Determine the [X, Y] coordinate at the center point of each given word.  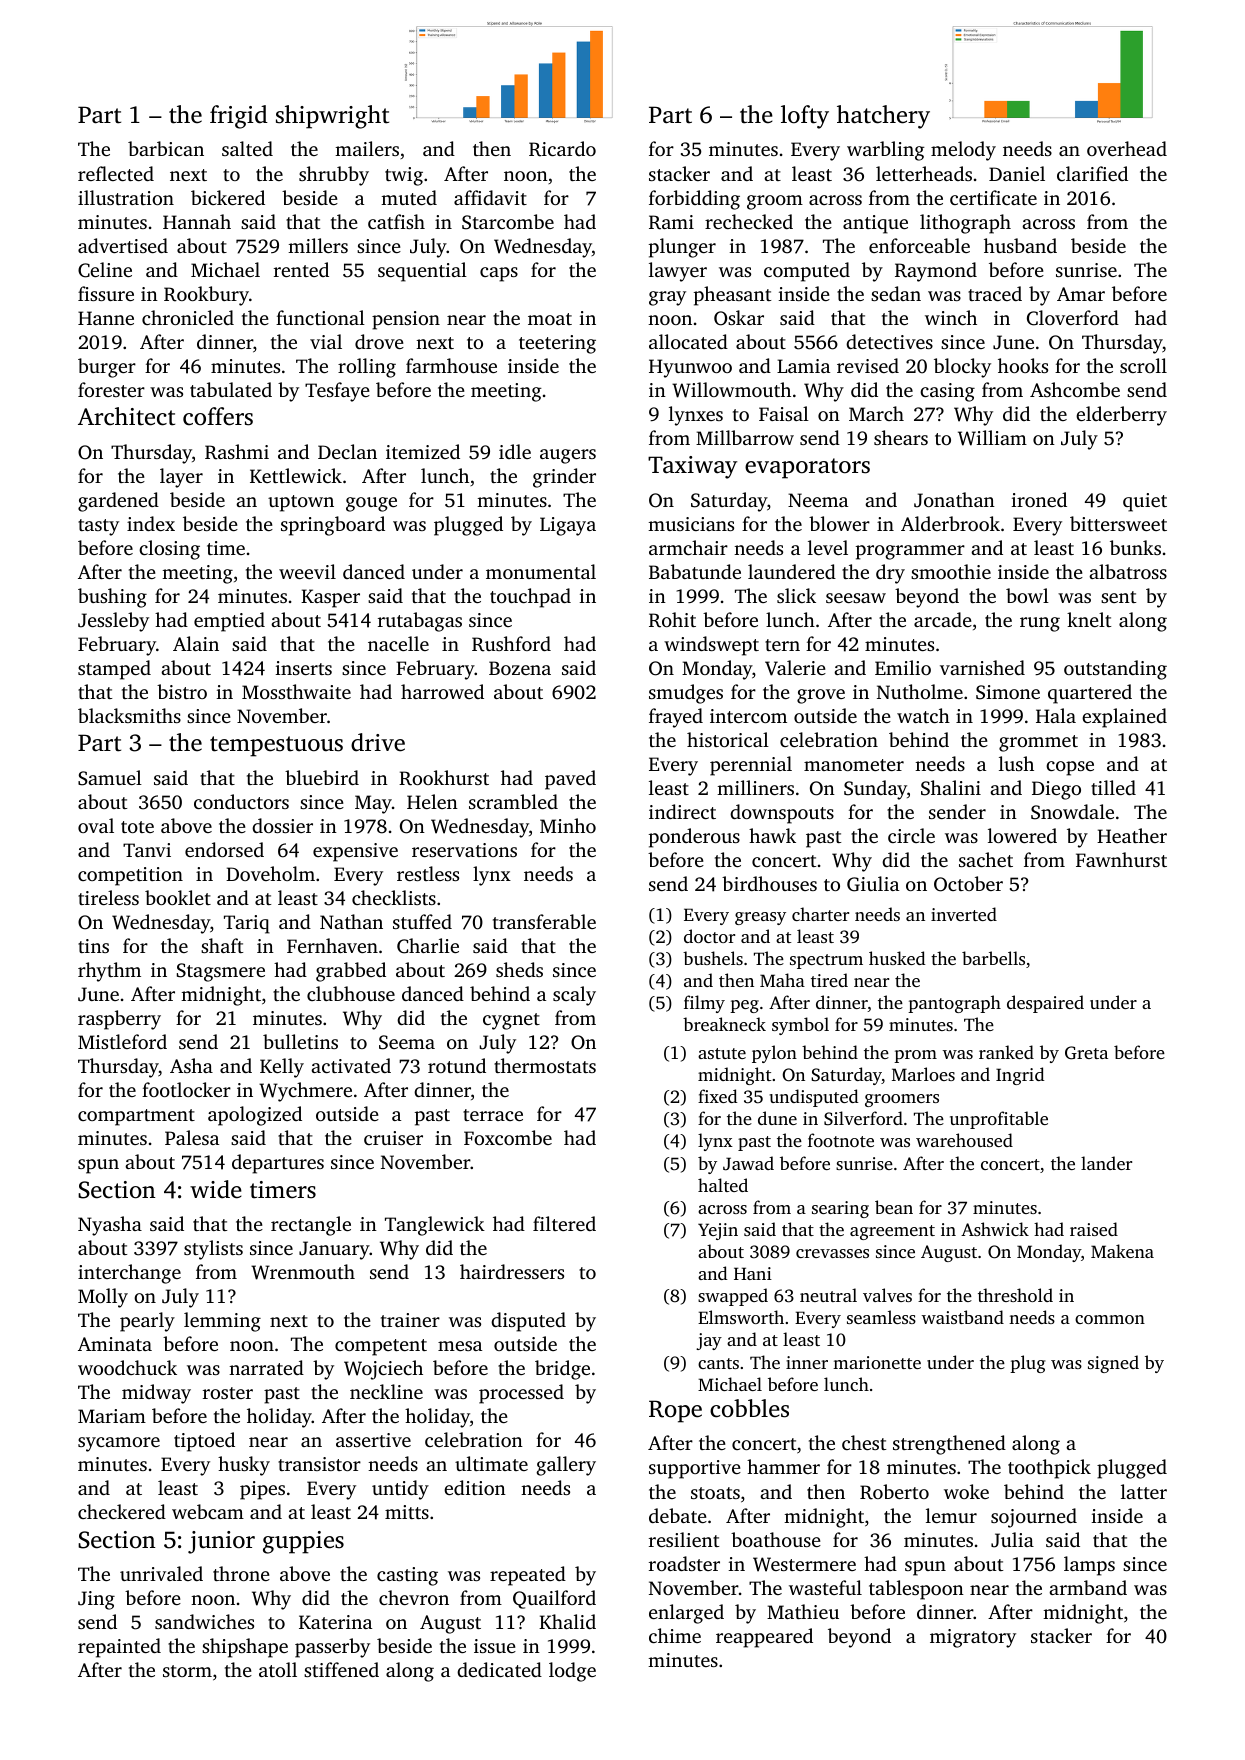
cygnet [511, 1021]
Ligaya [568, 526]
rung [1040, 624]
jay [709, 1341]
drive [378, 742]
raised [1094, 1229]
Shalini [951, 788]
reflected [116, 173]
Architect [126, 416]
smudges [686, 694]
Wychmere [305, 1092]
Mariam [112, 1416]
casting [407, 1576]
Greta [1086, 1053]
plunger [682, 248]
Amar [1081, 294]
